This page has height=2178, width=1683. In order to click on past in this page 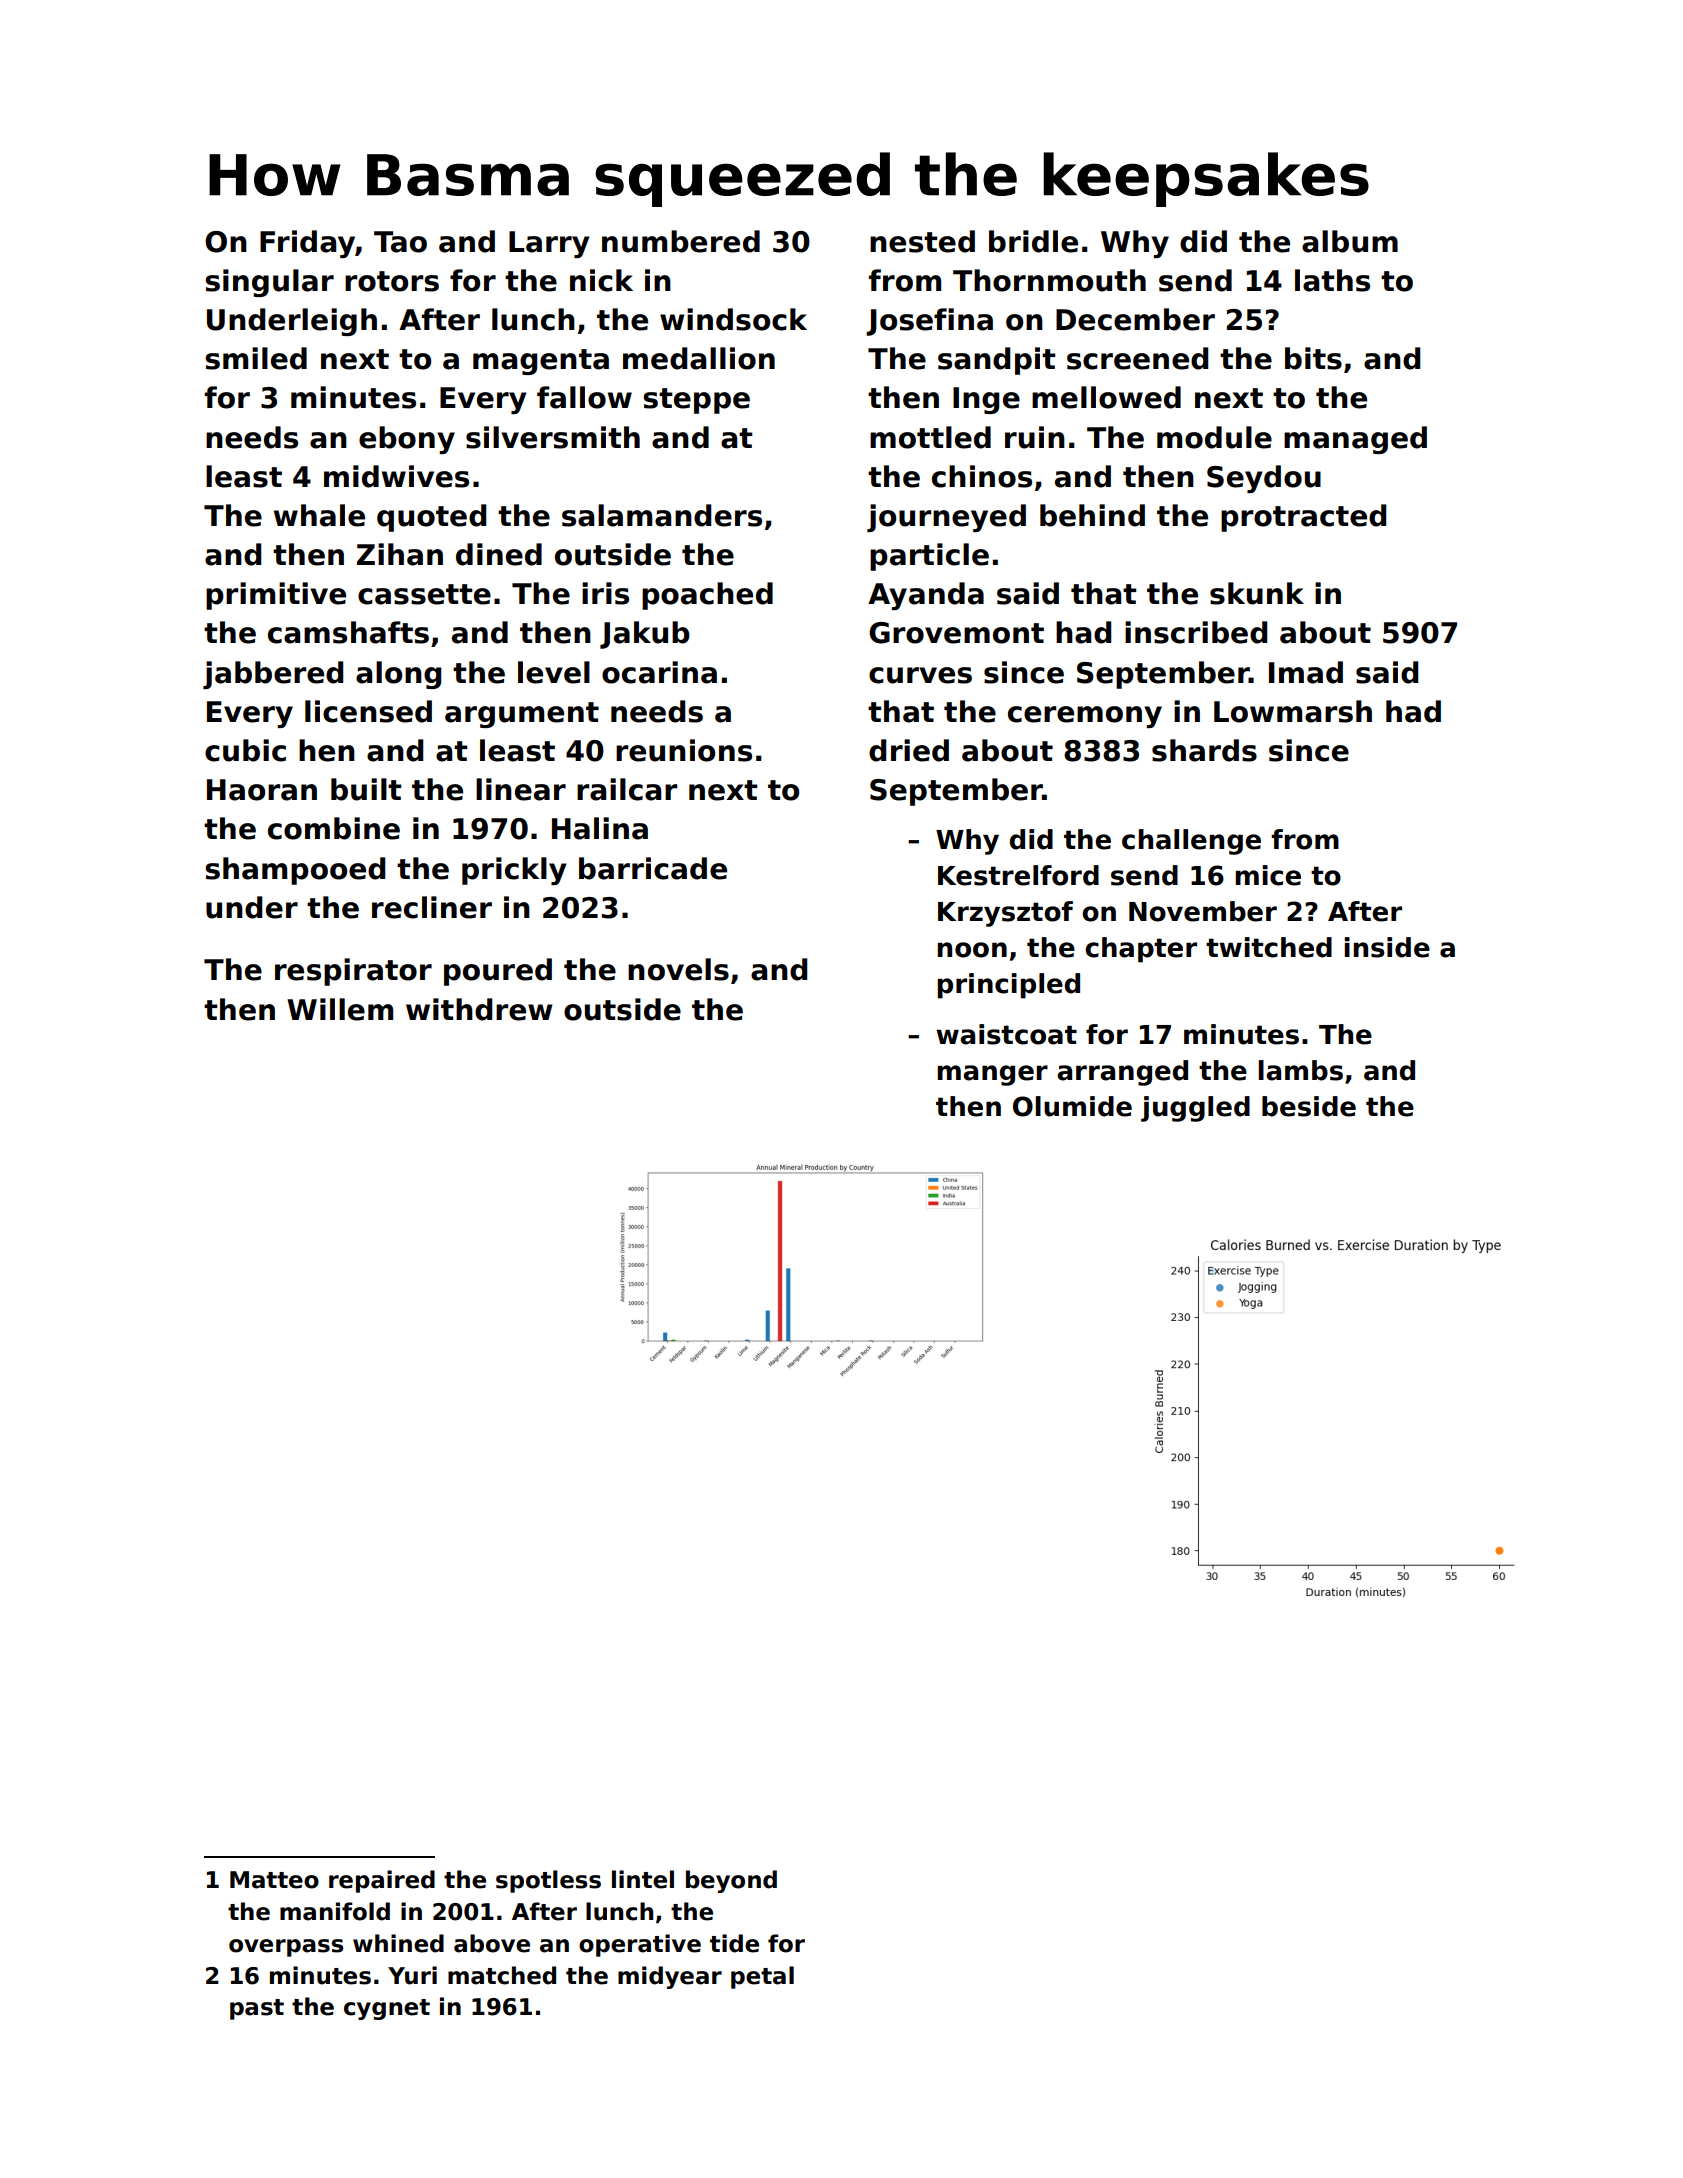, I will do `click(257, 2009)`.
